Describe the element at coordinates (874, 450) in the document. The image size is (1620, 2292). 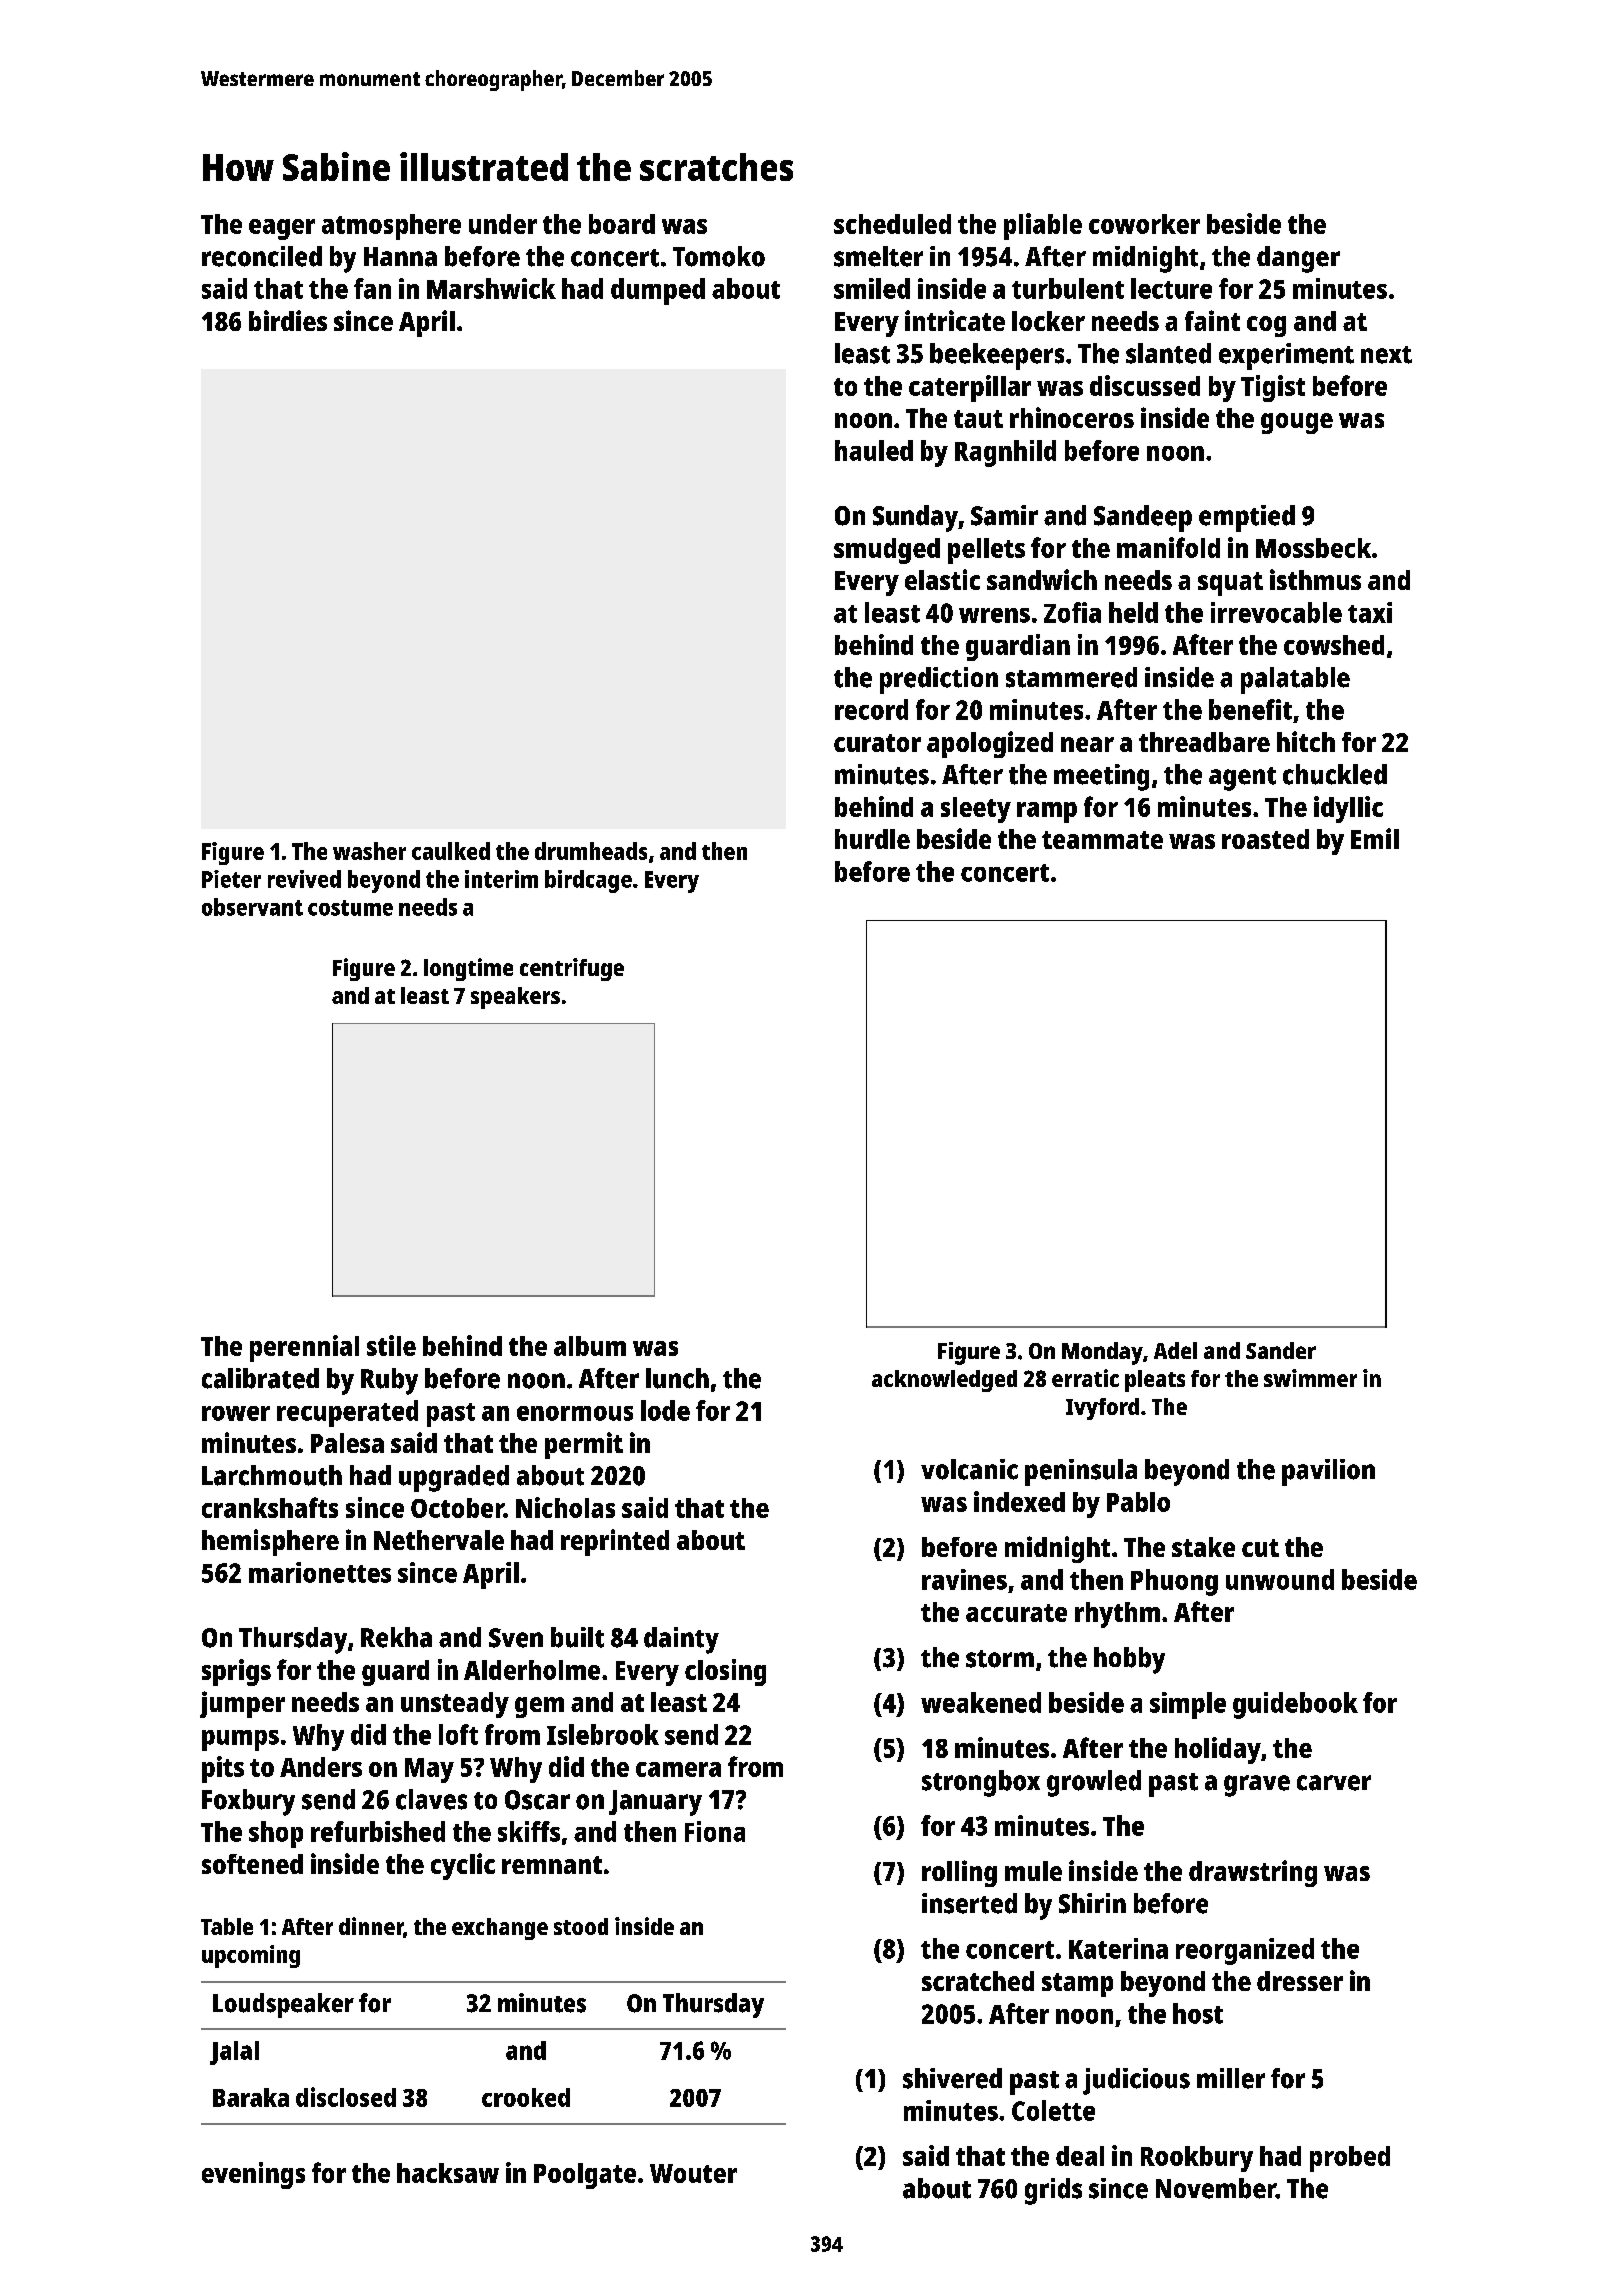
I see `hauled` at that location.
